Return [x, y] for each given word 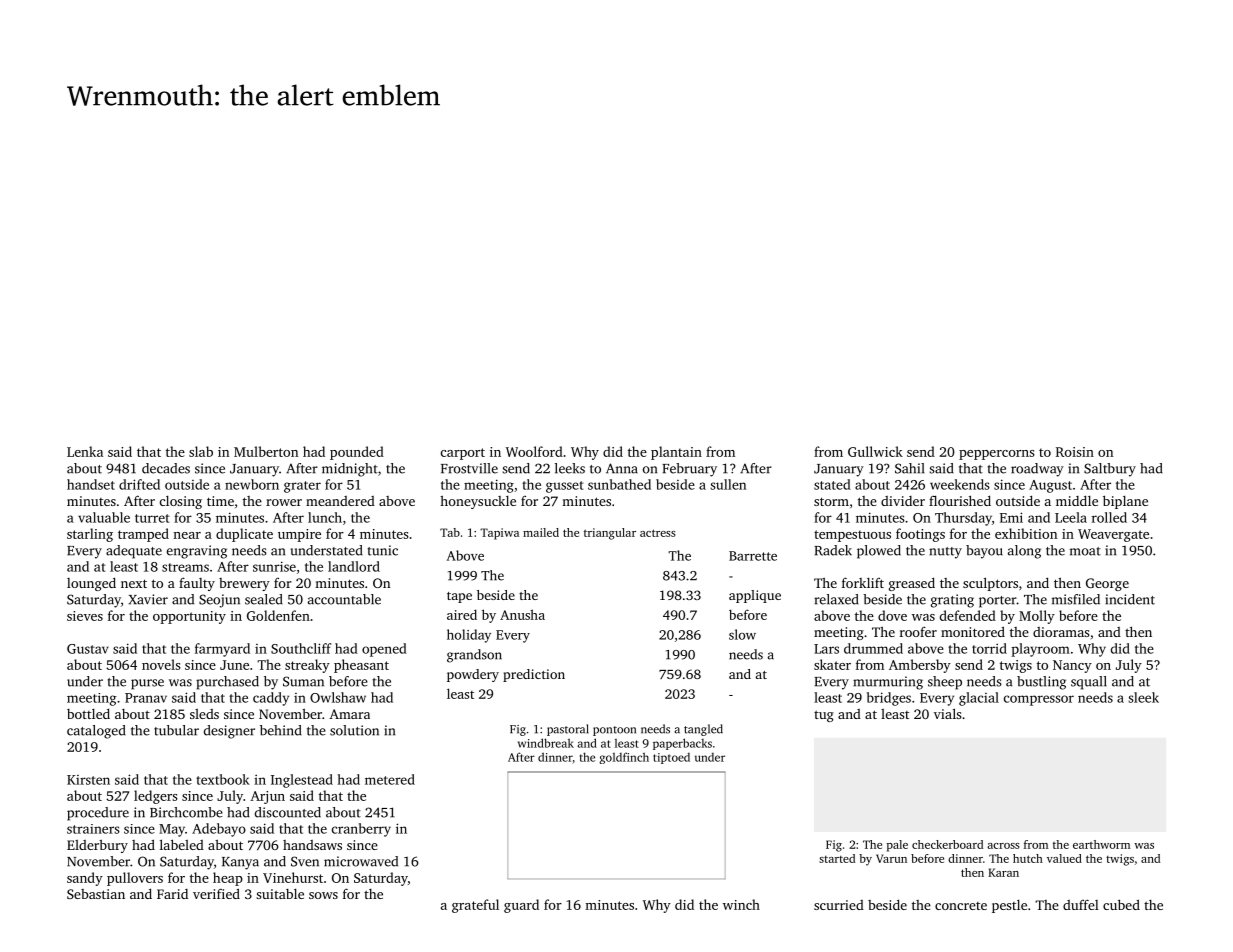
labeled [182, 844]
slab [201, 451]
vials [947, 713]
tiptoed [671, 758]
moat [1085, 551]
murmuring [888, 683]
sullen [728, 484]
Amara [349, 714]
